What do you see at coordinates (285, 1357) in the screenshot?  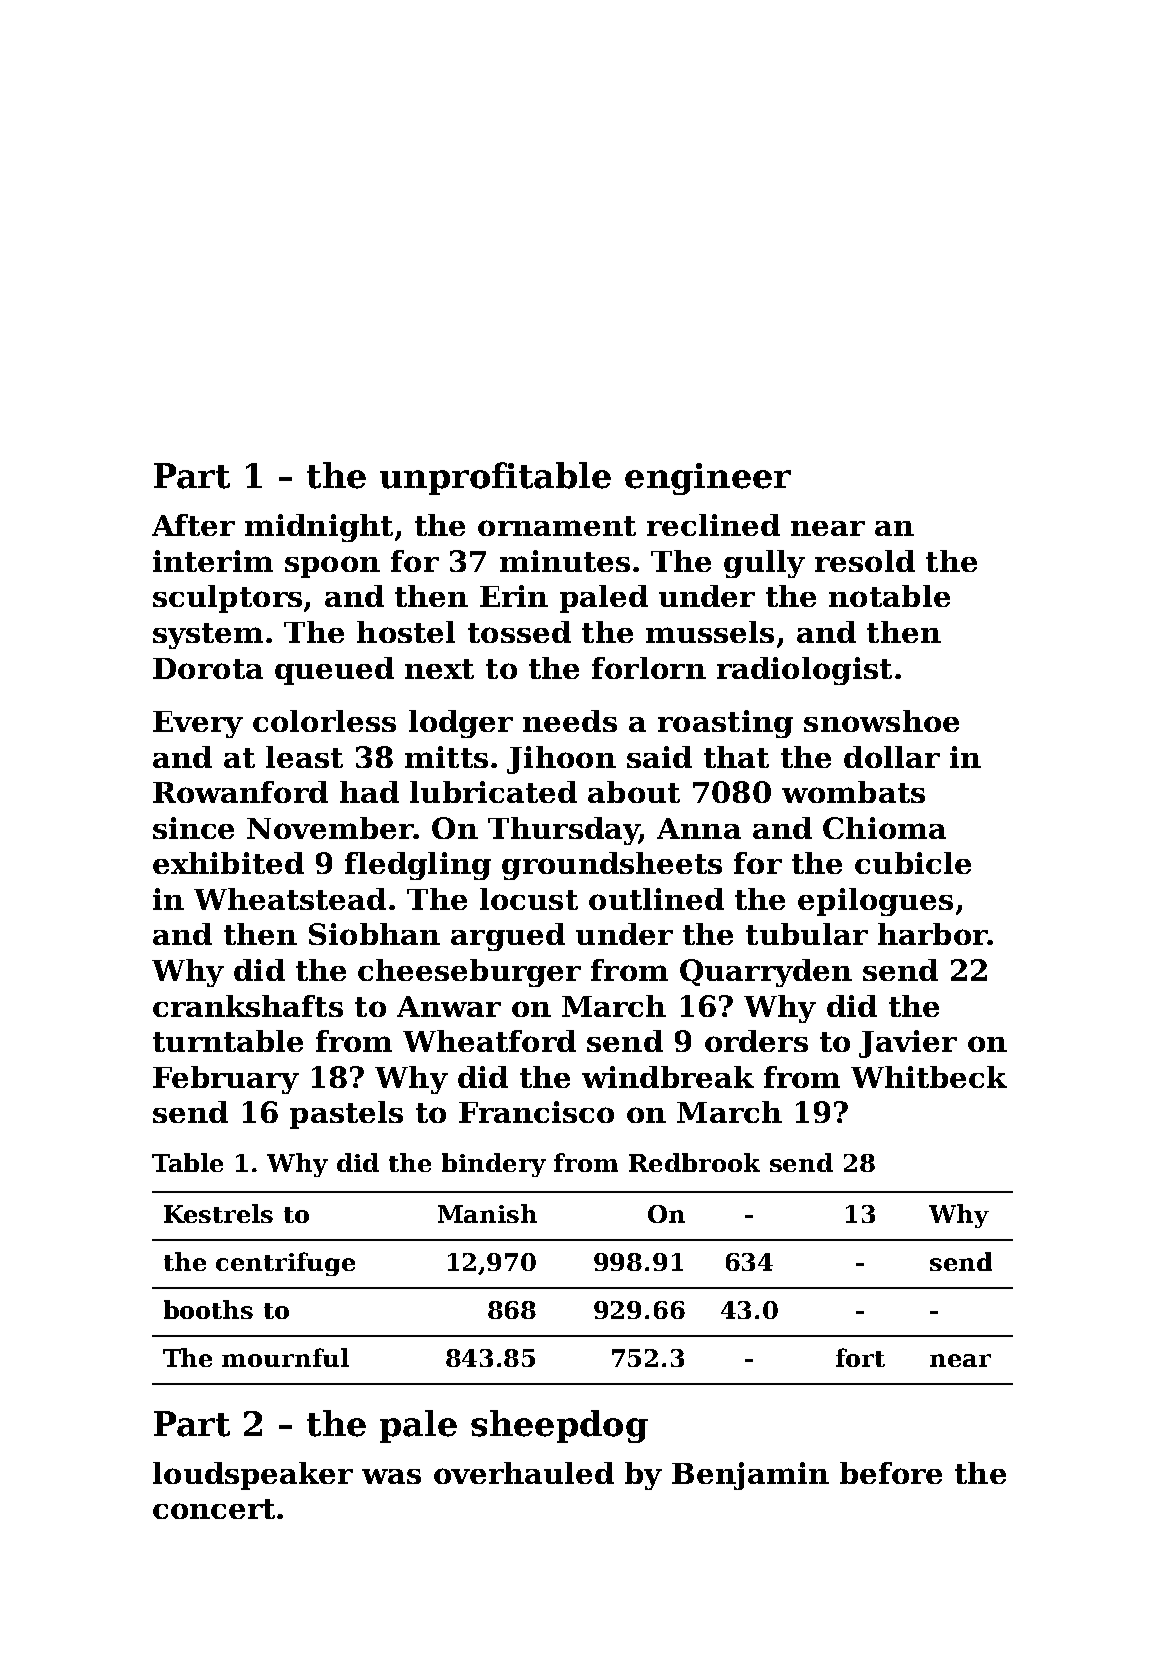 I see `mournful` at bounding box center [285, 1357].
